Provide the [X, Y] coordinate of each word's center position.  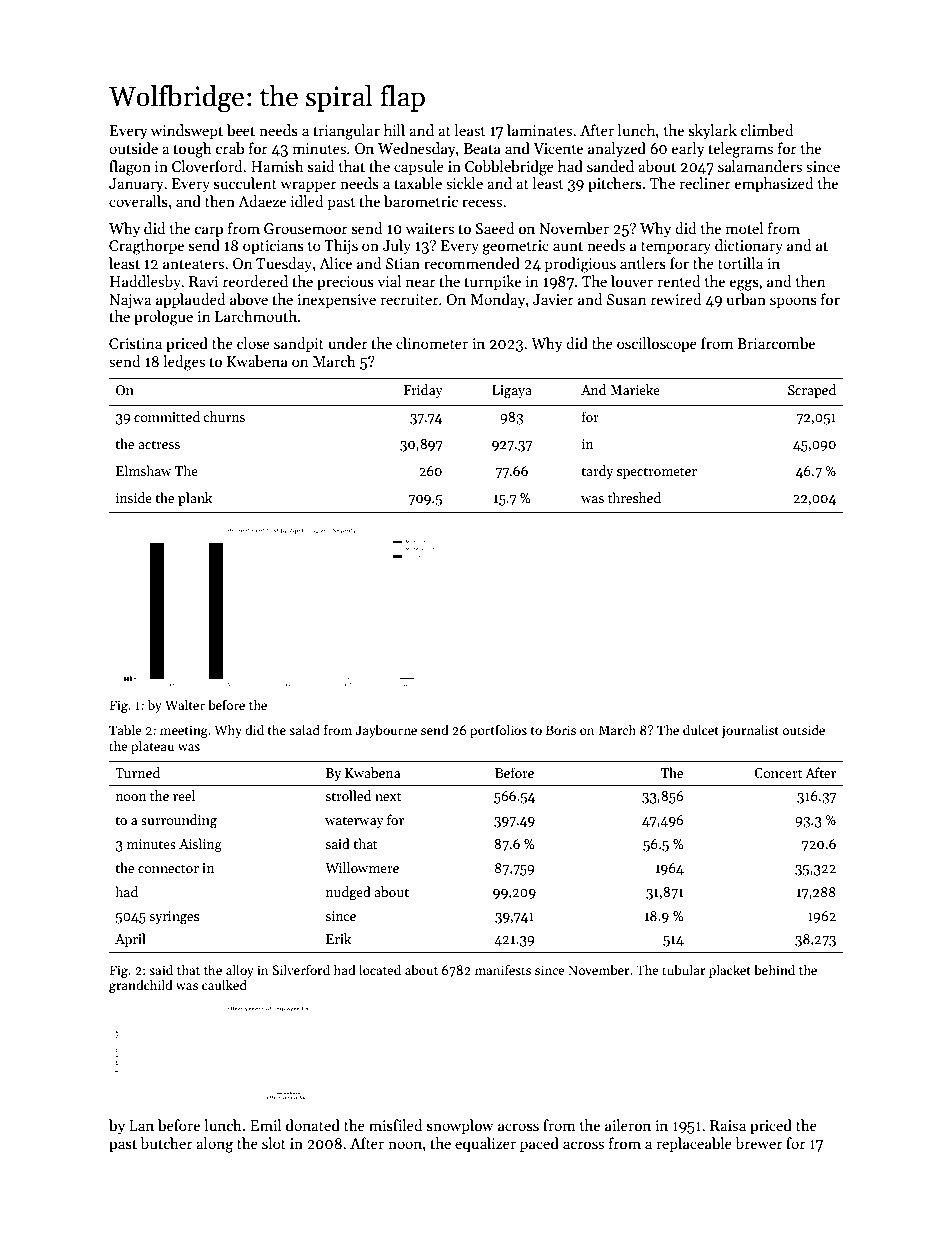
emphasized [774, 184]
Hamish [277, 166]
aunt [568, 246]
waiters [430, 228]
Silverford [301, 969]
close [253, 343]
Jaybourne [386, 731]
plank [195, 499]
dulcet [701, 729]
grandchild [140, 986]
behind [774, 969]
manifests [503, 970]
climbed [767, 130]
